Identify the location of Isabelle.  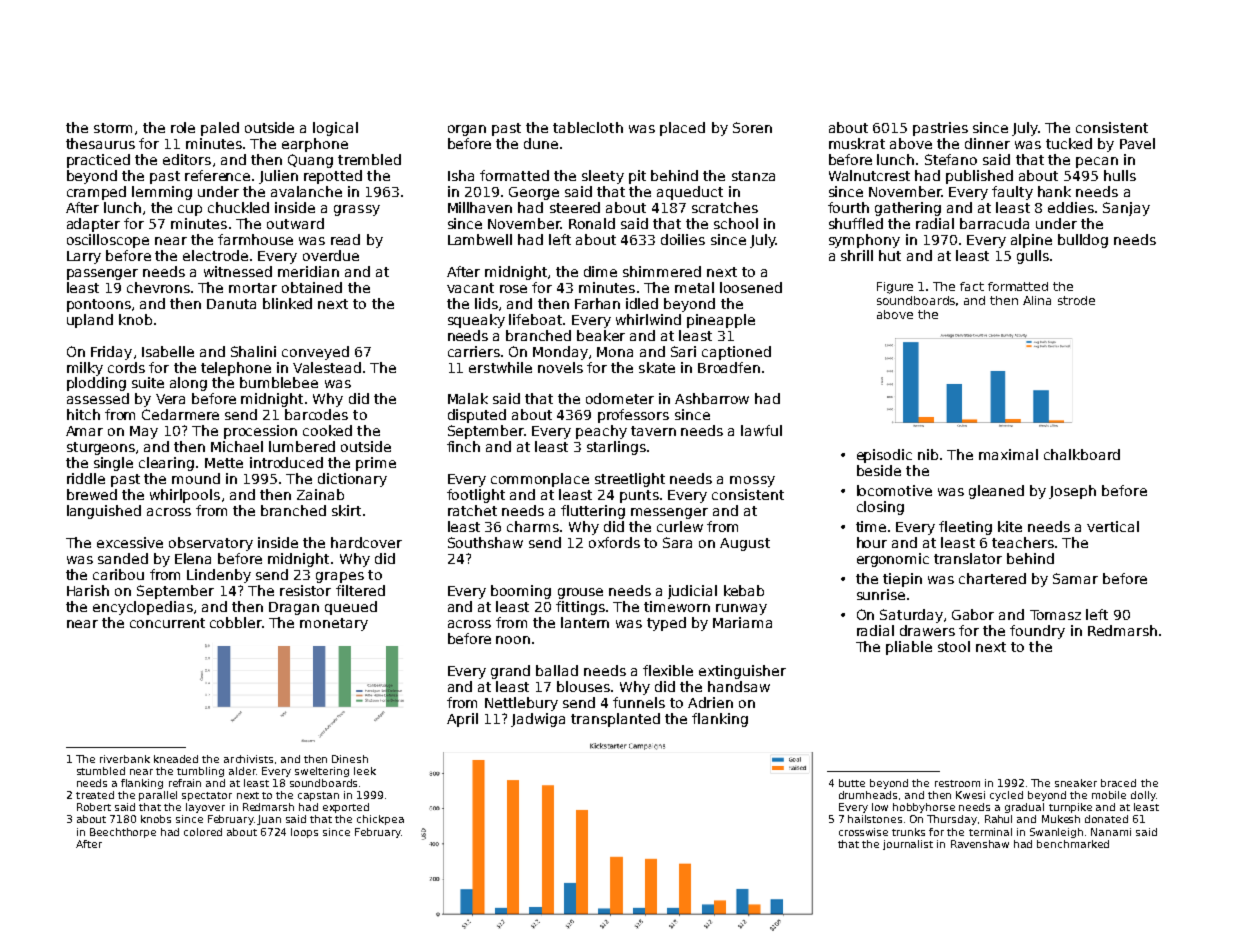
(168, 351).
